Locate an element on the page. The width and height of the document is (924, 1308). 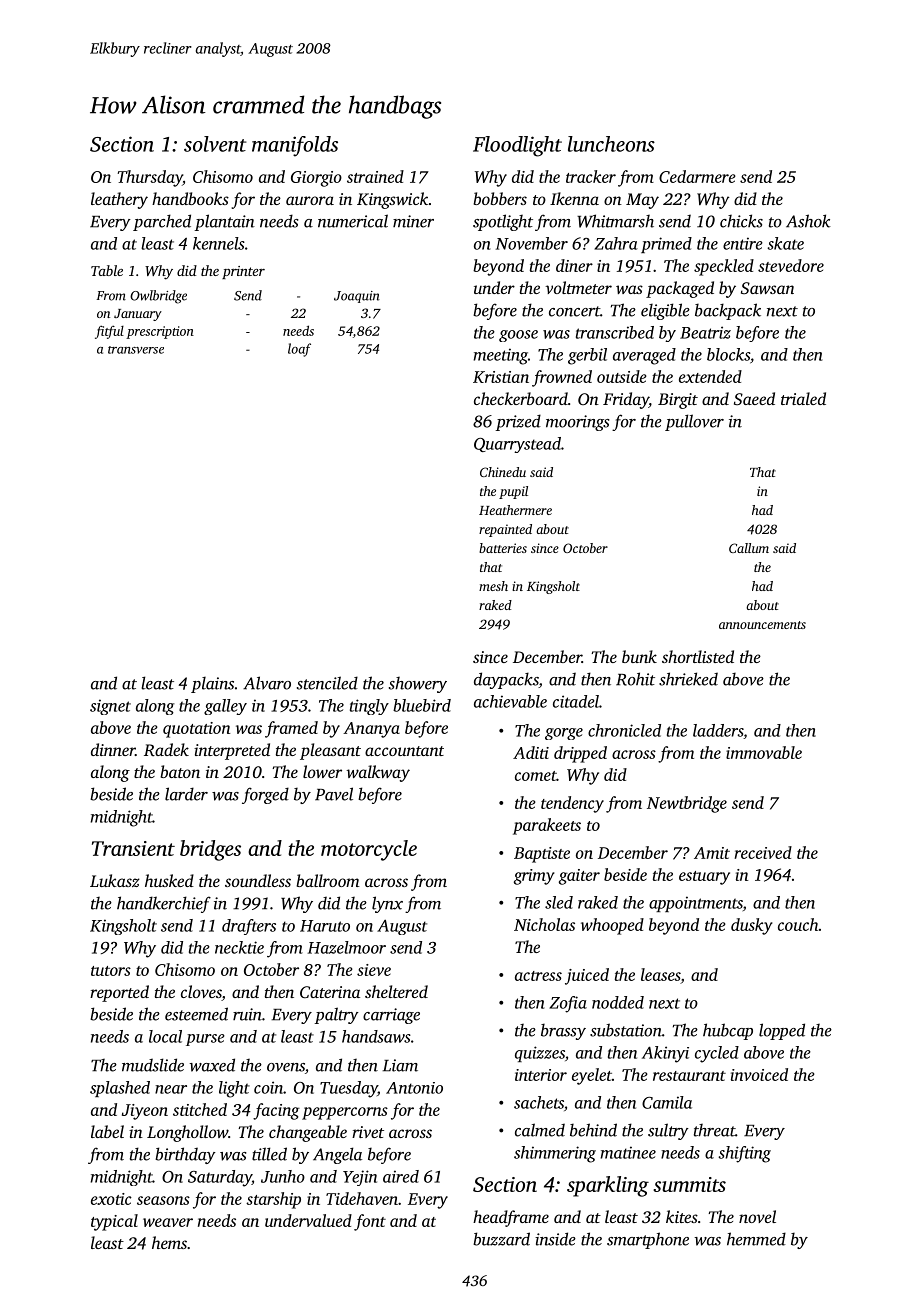
hems is located at coordinates (169, 1242).
